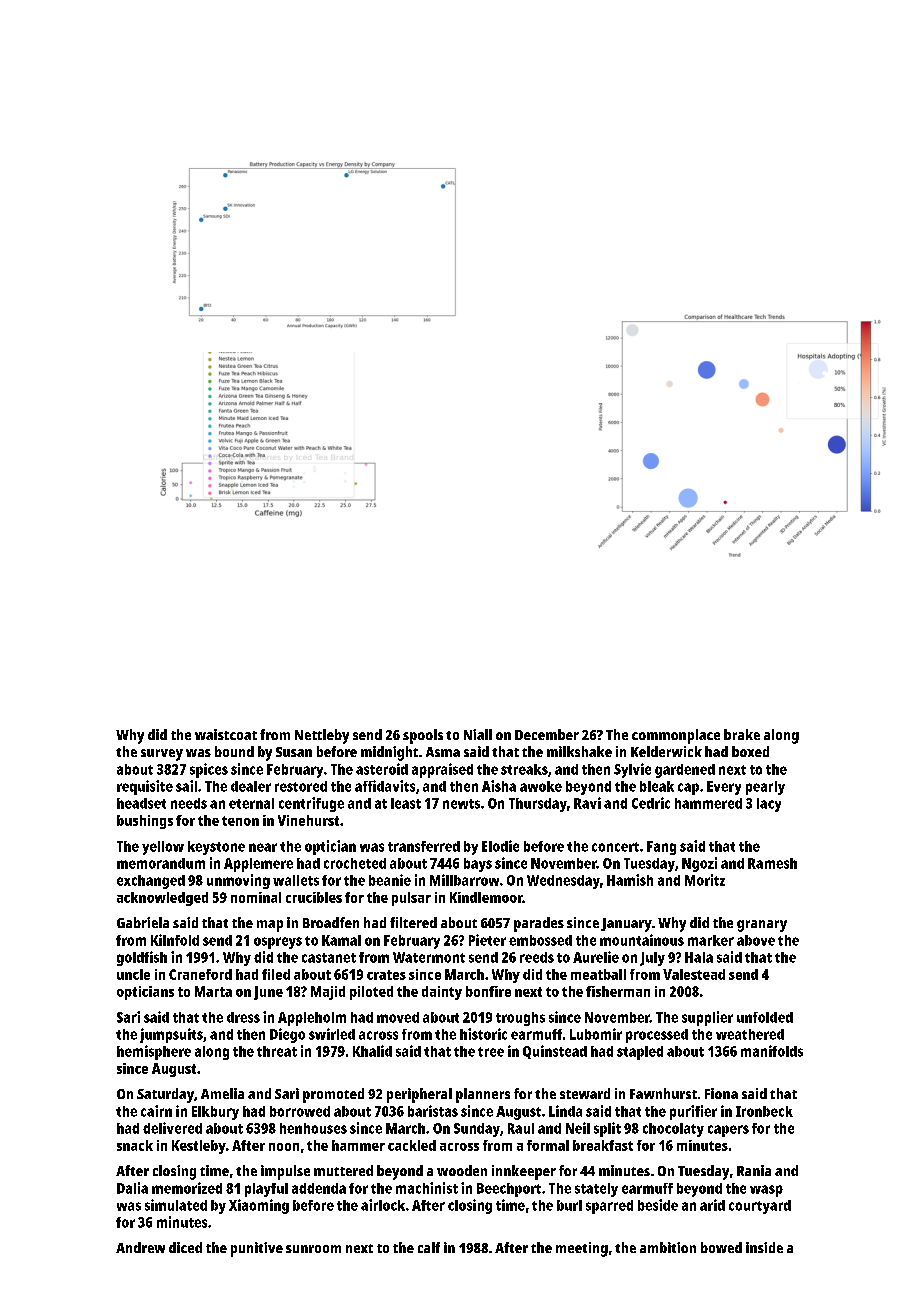  I want to click on waistcoat, so click(226, 734).
